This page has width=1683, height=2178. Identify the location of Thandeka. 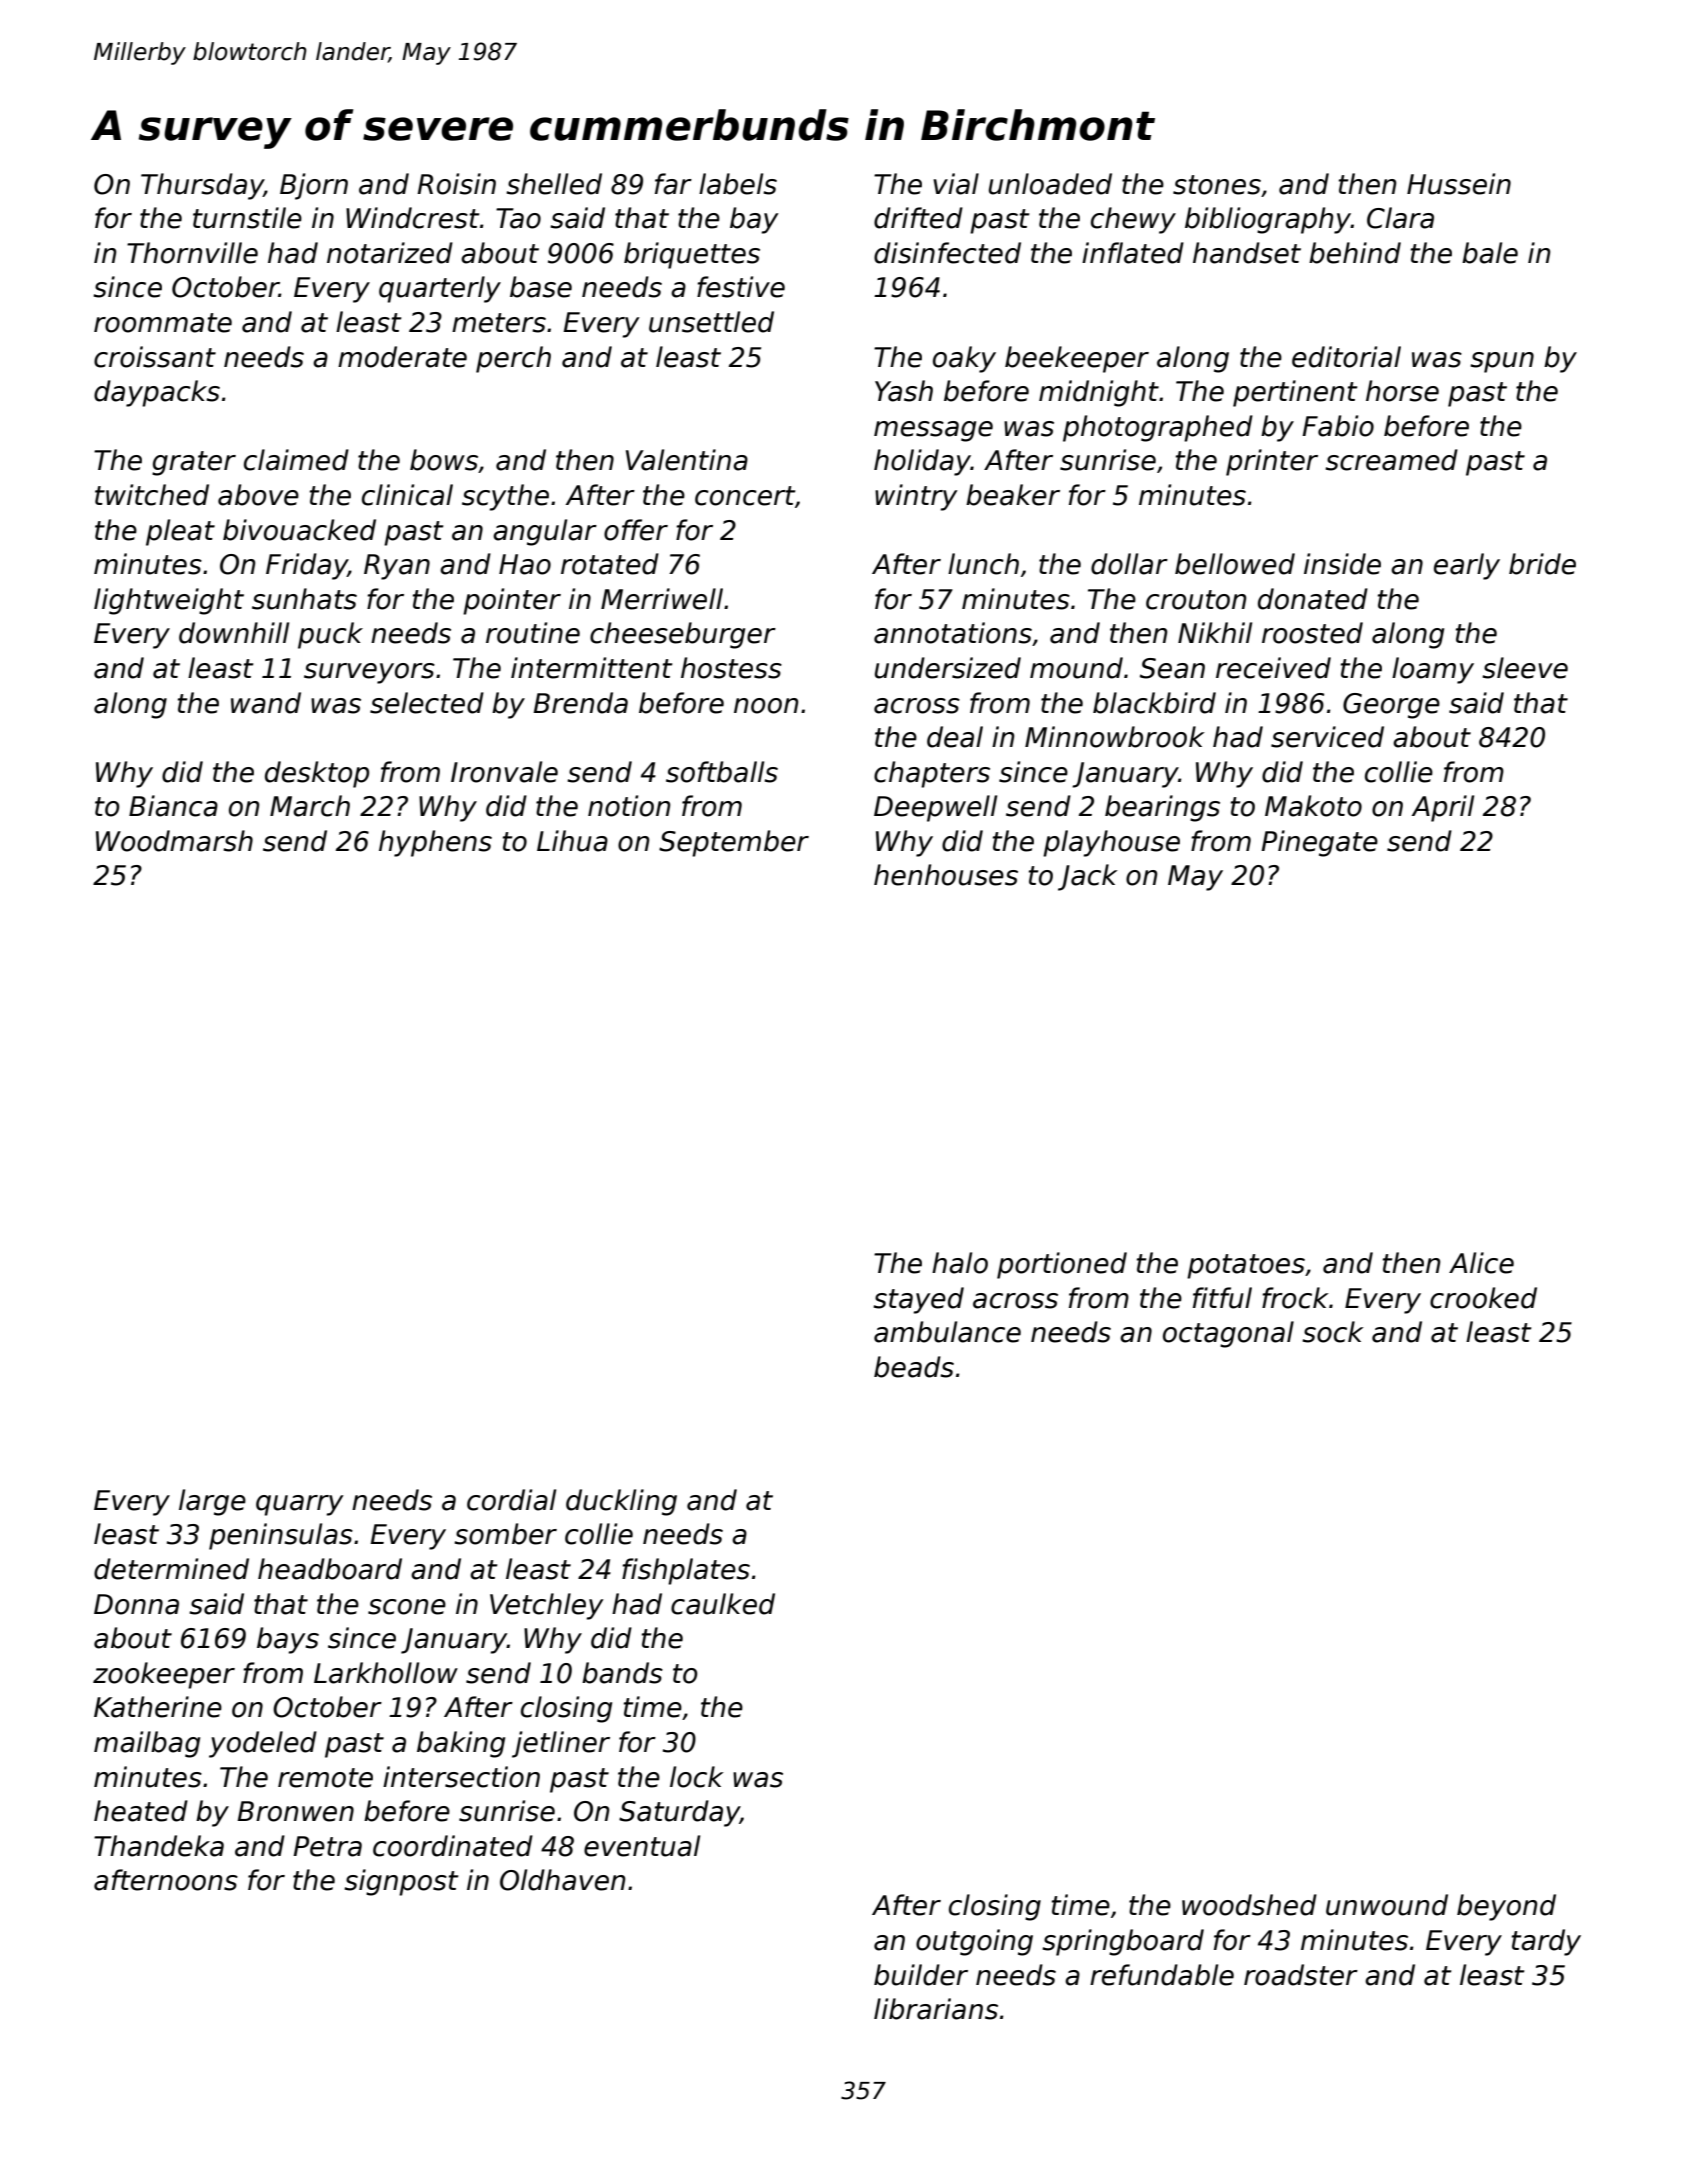
(159, 1846).
